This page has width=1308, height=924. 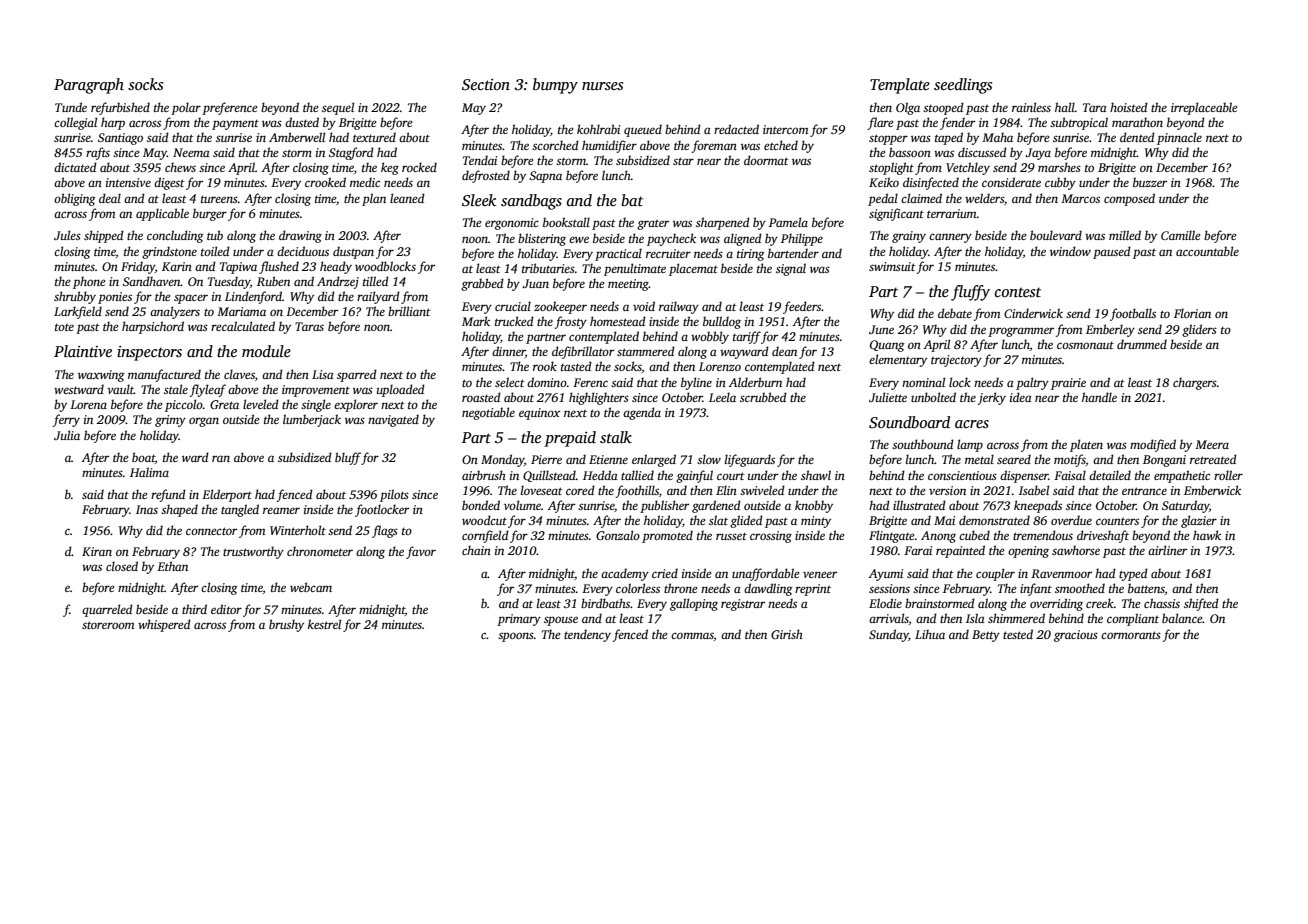 What do you see at coordinates (486, 85) in the page?
I see `Section` at bounding box center [486, 85].
